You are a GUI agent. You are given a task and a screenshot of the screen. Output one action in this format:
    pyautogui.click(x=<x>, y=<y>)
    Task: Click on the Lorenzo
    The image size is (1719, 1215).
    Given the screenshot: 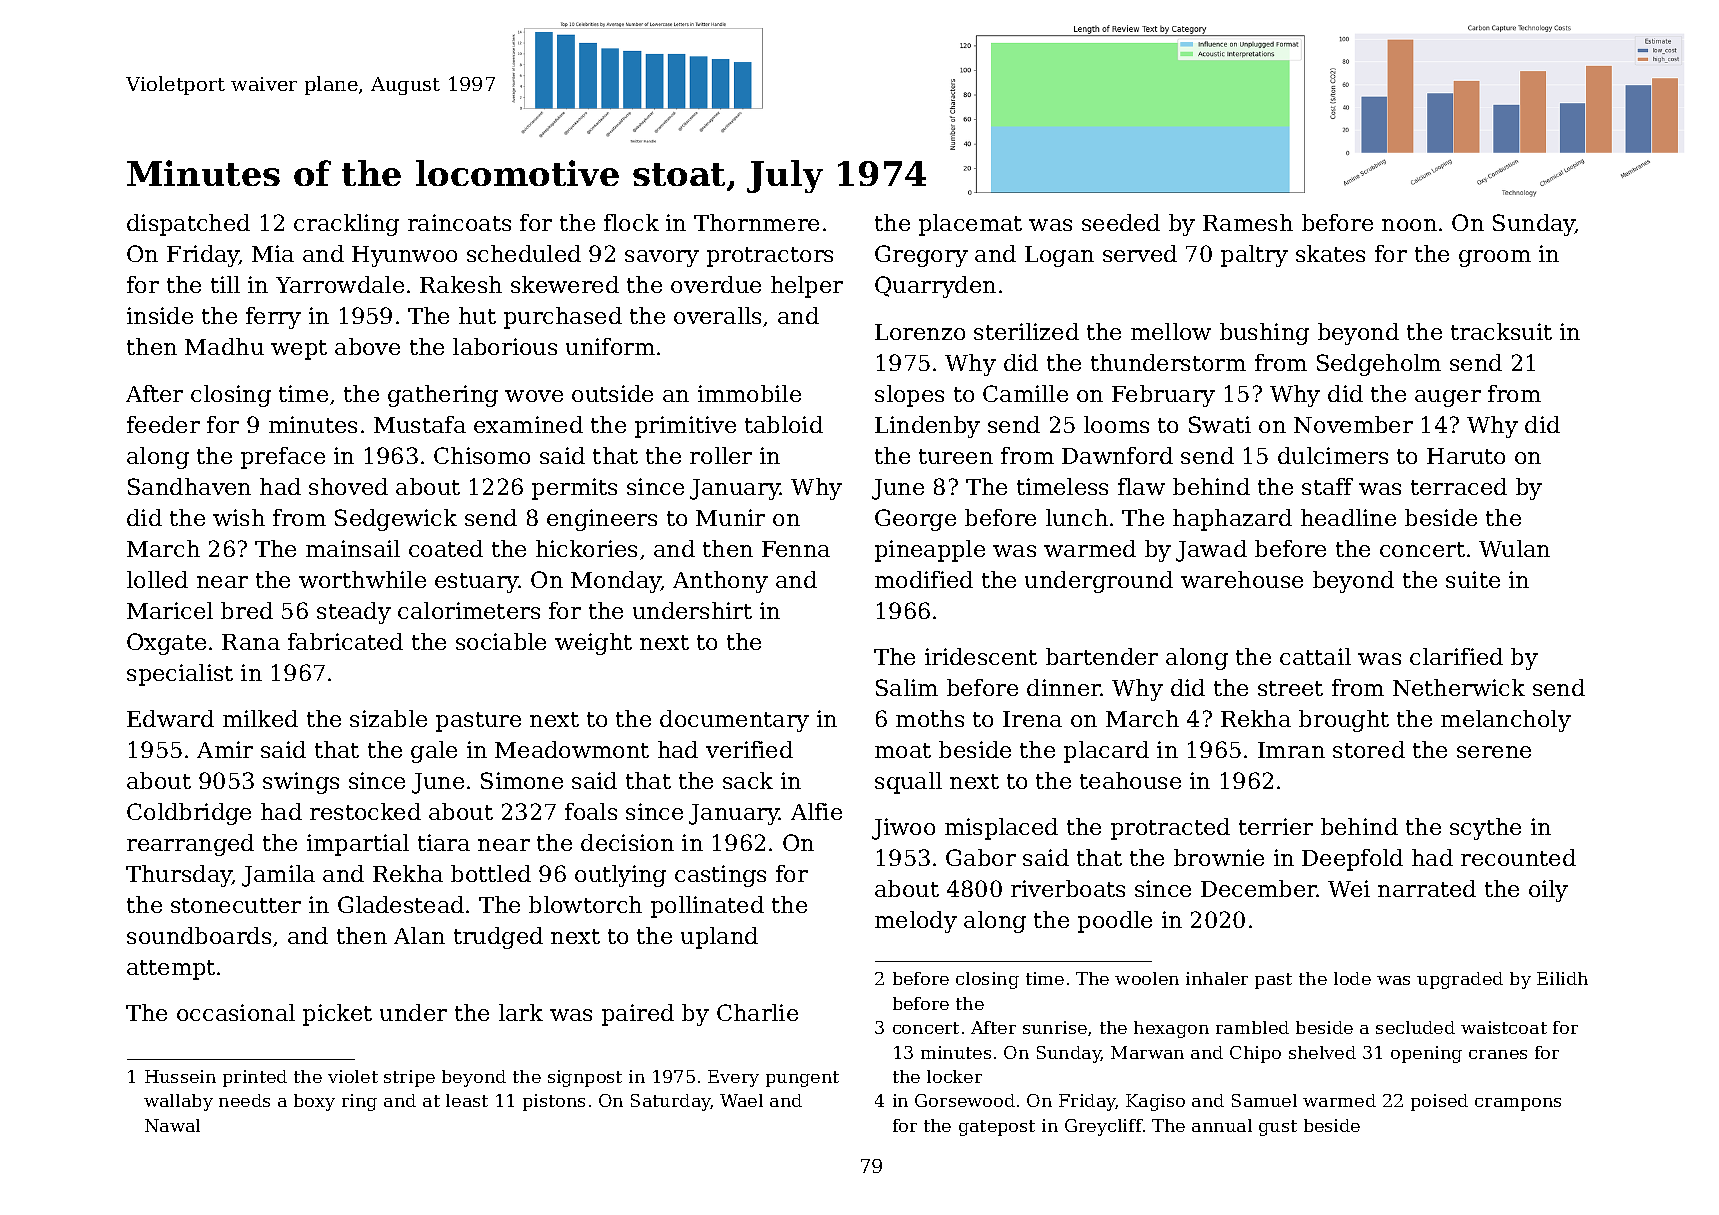 What is the action you would take?
    pyautogui.click(x=920, y=332)
